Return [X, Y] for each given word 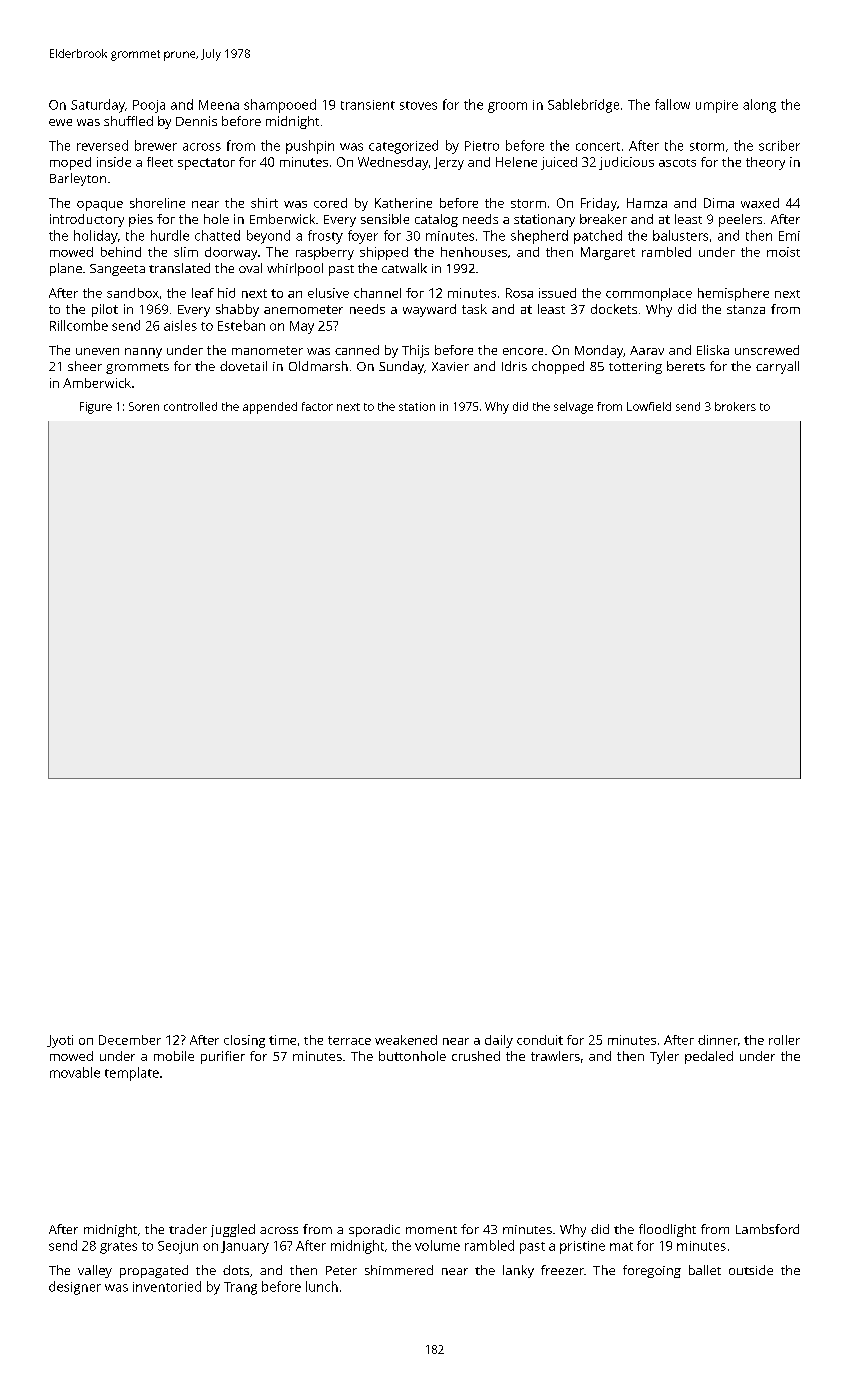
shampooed [280, 106]
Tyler [664, 1057]
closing [244, 1041]
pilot [105, 310]
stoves [418, 105]
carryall [777, 367]
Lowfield [649, 406]
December [130, 1040]
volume [437, 1245]
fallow [672, 104]
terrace [349, 1040]
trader [188, 1229]
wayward [429, 310]
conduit [540, 1040]
